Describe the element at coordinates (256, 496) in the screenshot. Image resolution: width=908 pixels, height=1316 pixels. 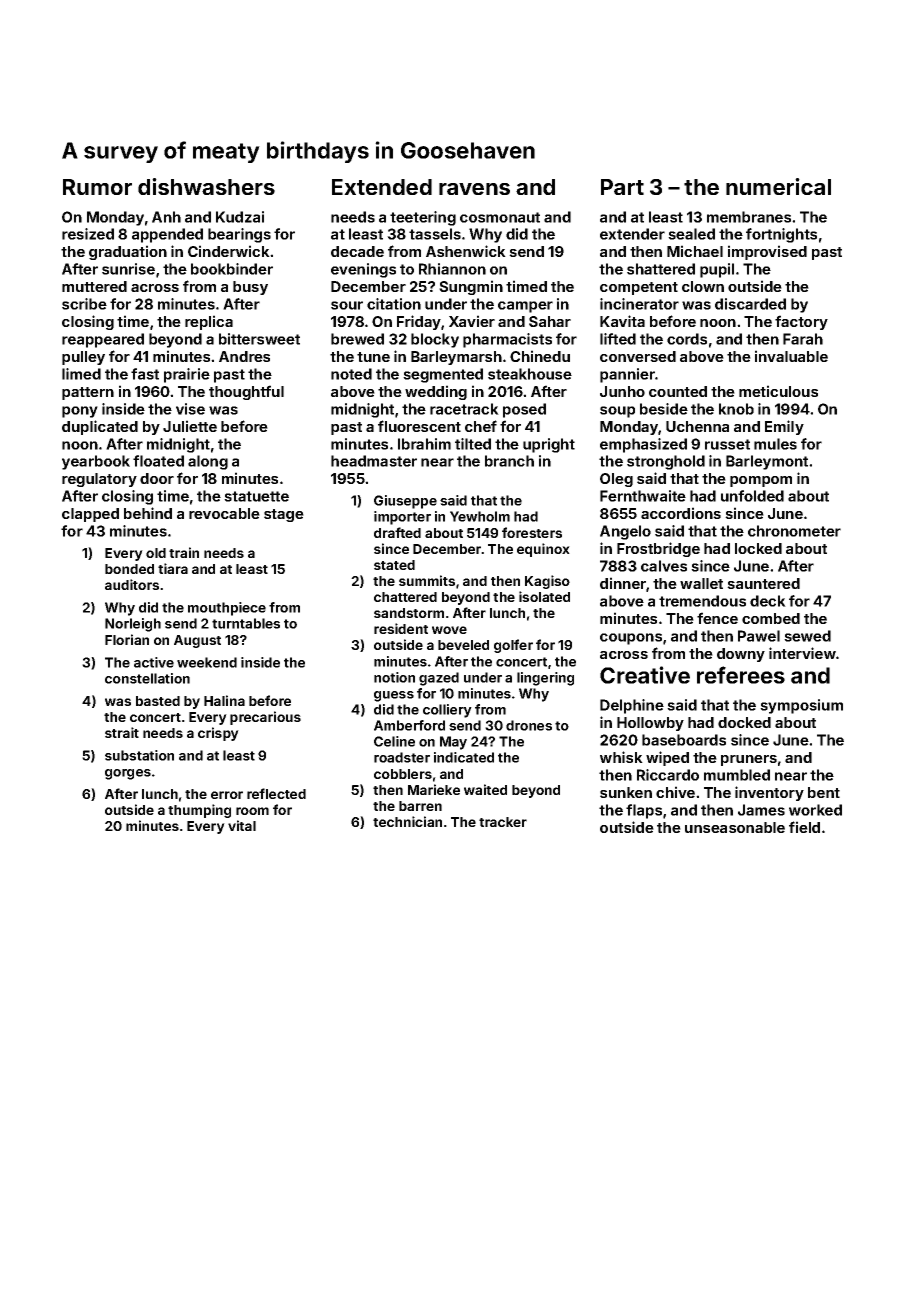
I see `statuette` at that location.
